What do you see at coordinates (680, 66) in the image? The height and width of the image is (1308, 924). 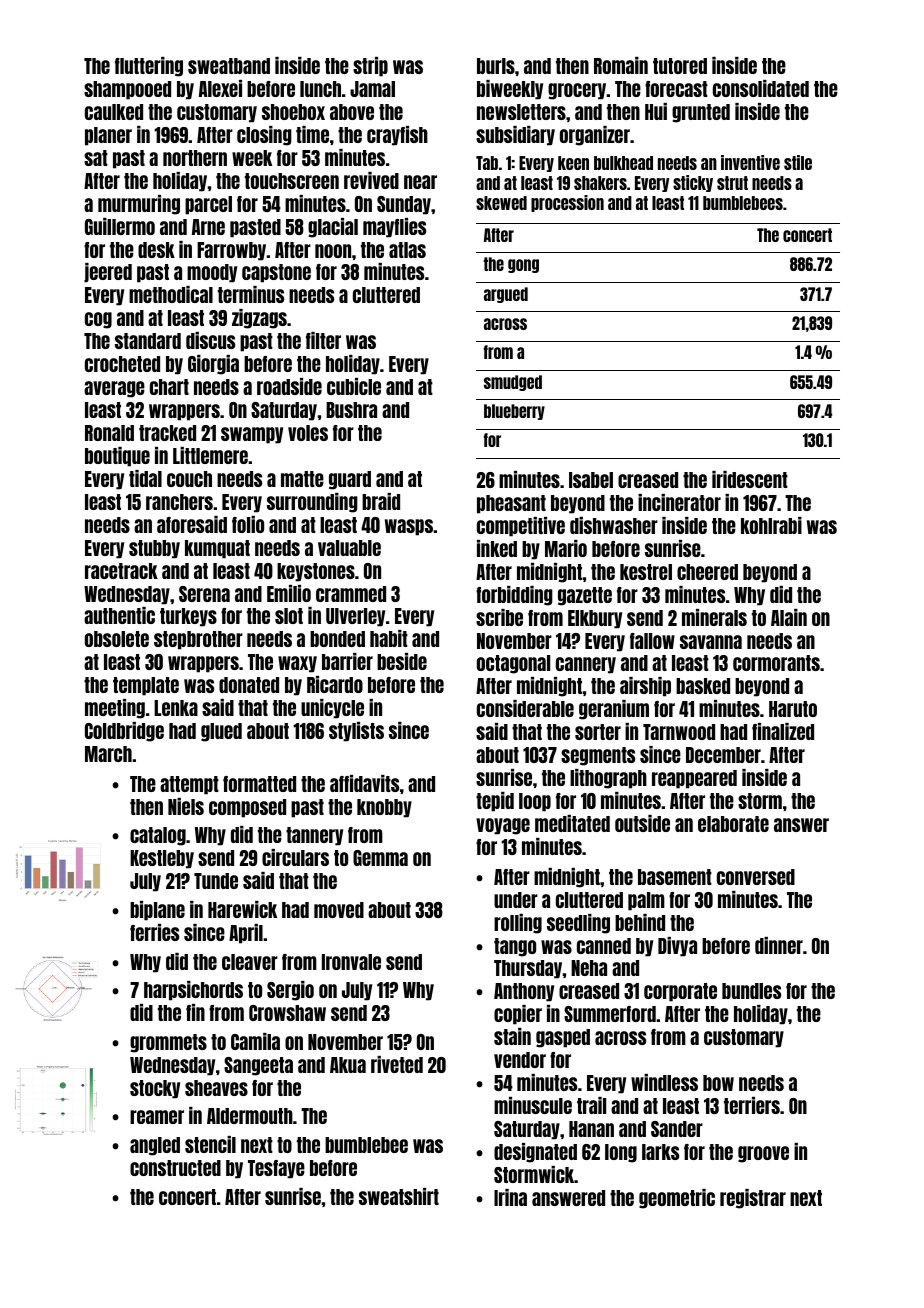 I see `tutored` at bounding box center [680, 66].
